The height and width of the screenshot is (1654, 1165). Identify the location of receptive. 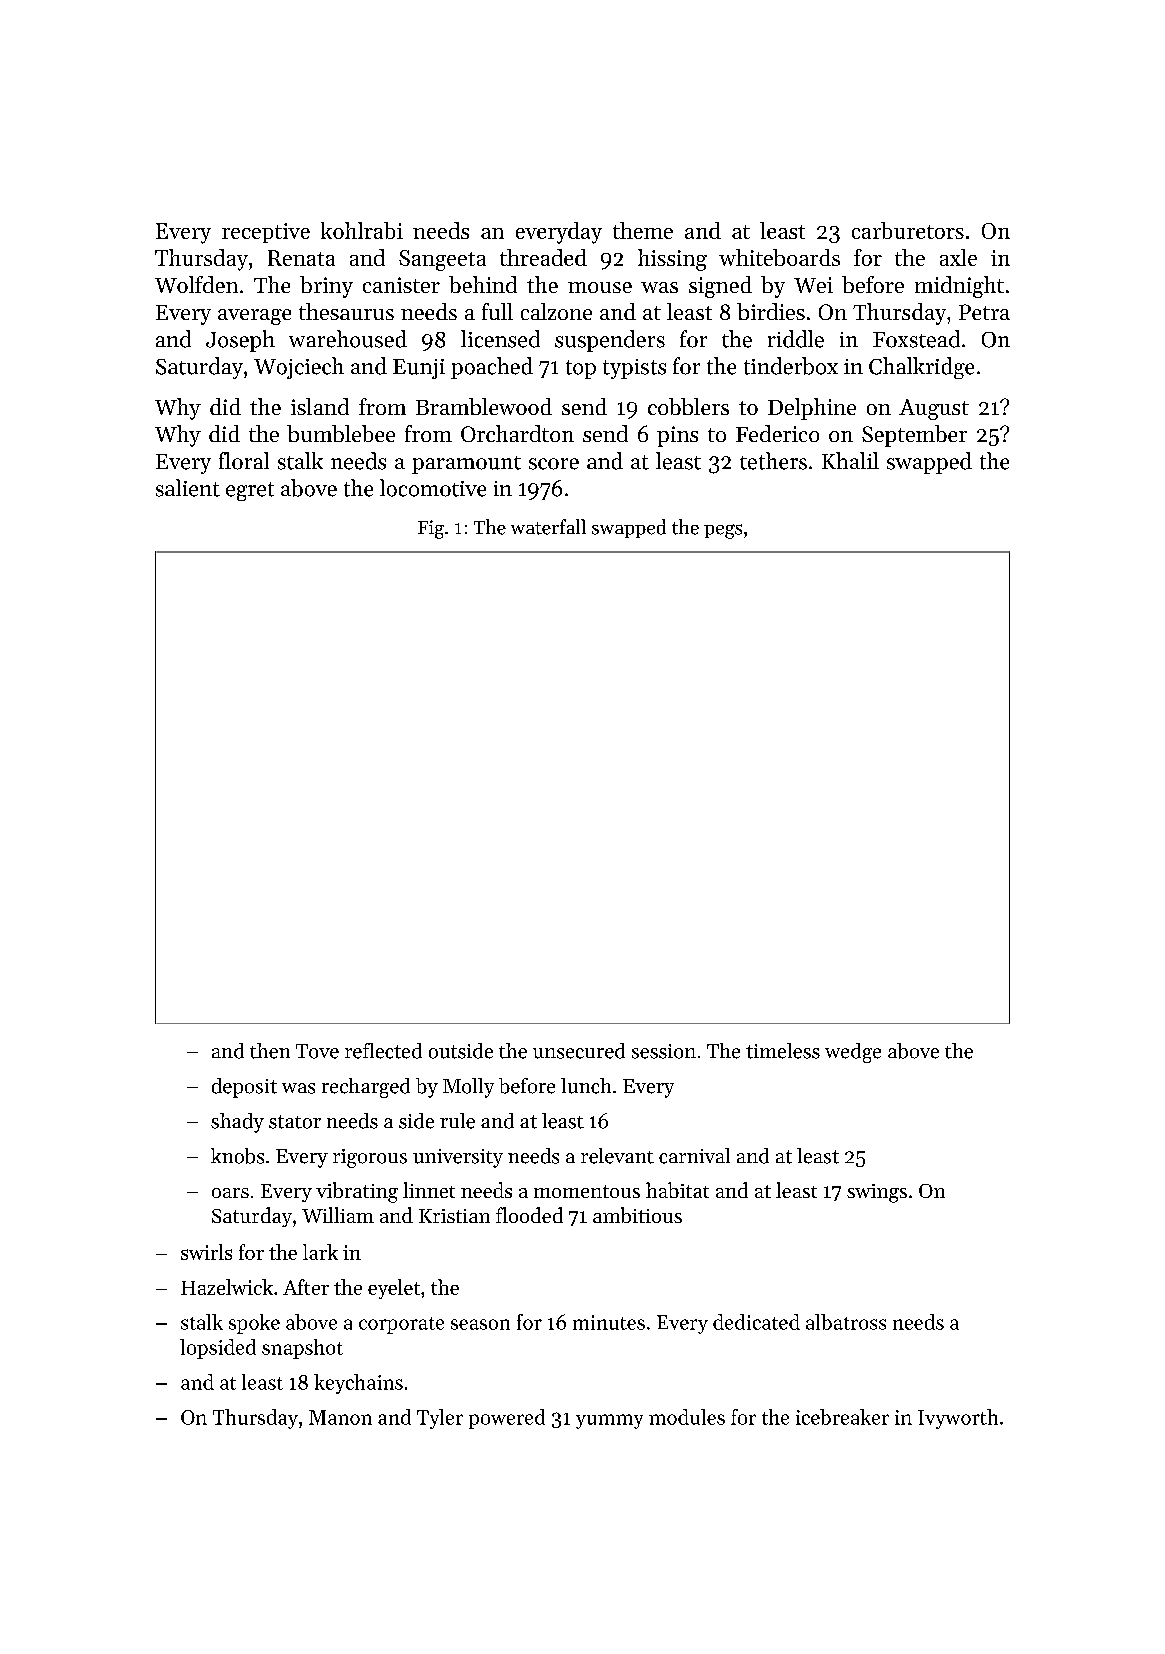
(266, 233).
